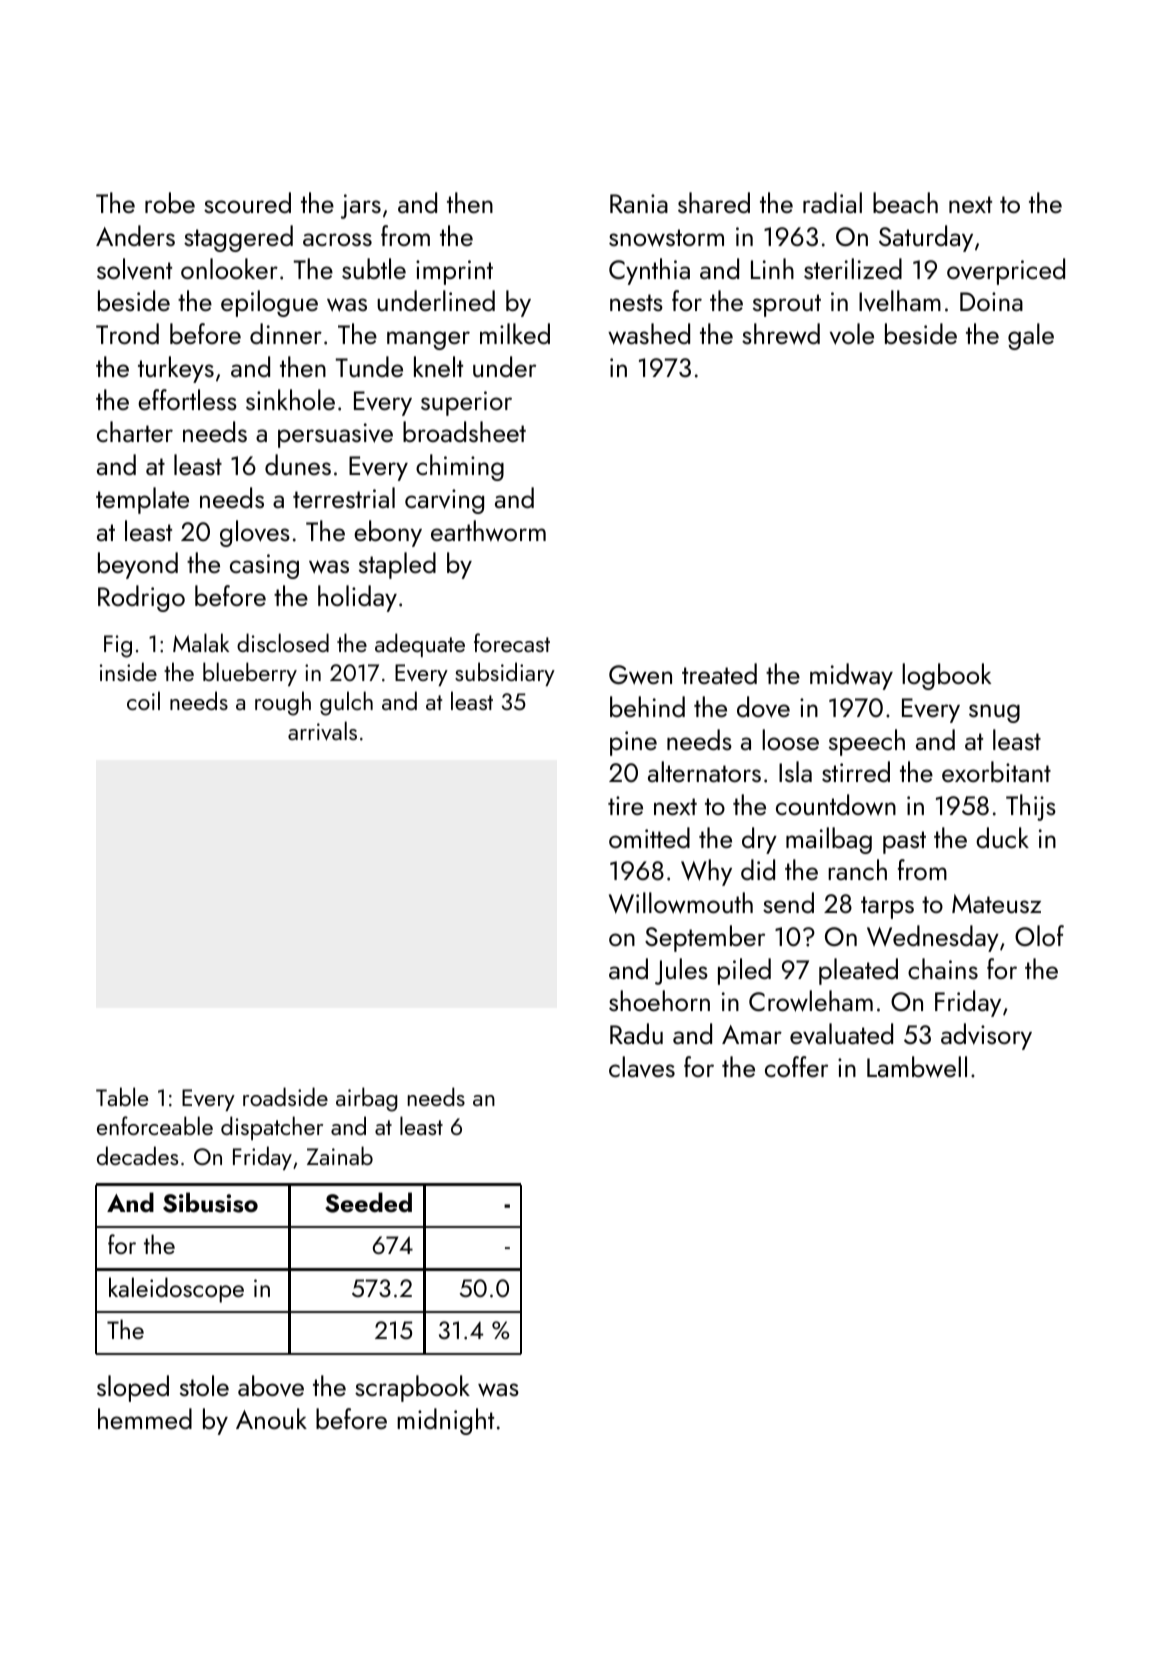 The image size is (1165, 1654). What do you see at coordinates (781, 334) in the screenshot?
I see `shrewd` at bounding box center [781, 334].
